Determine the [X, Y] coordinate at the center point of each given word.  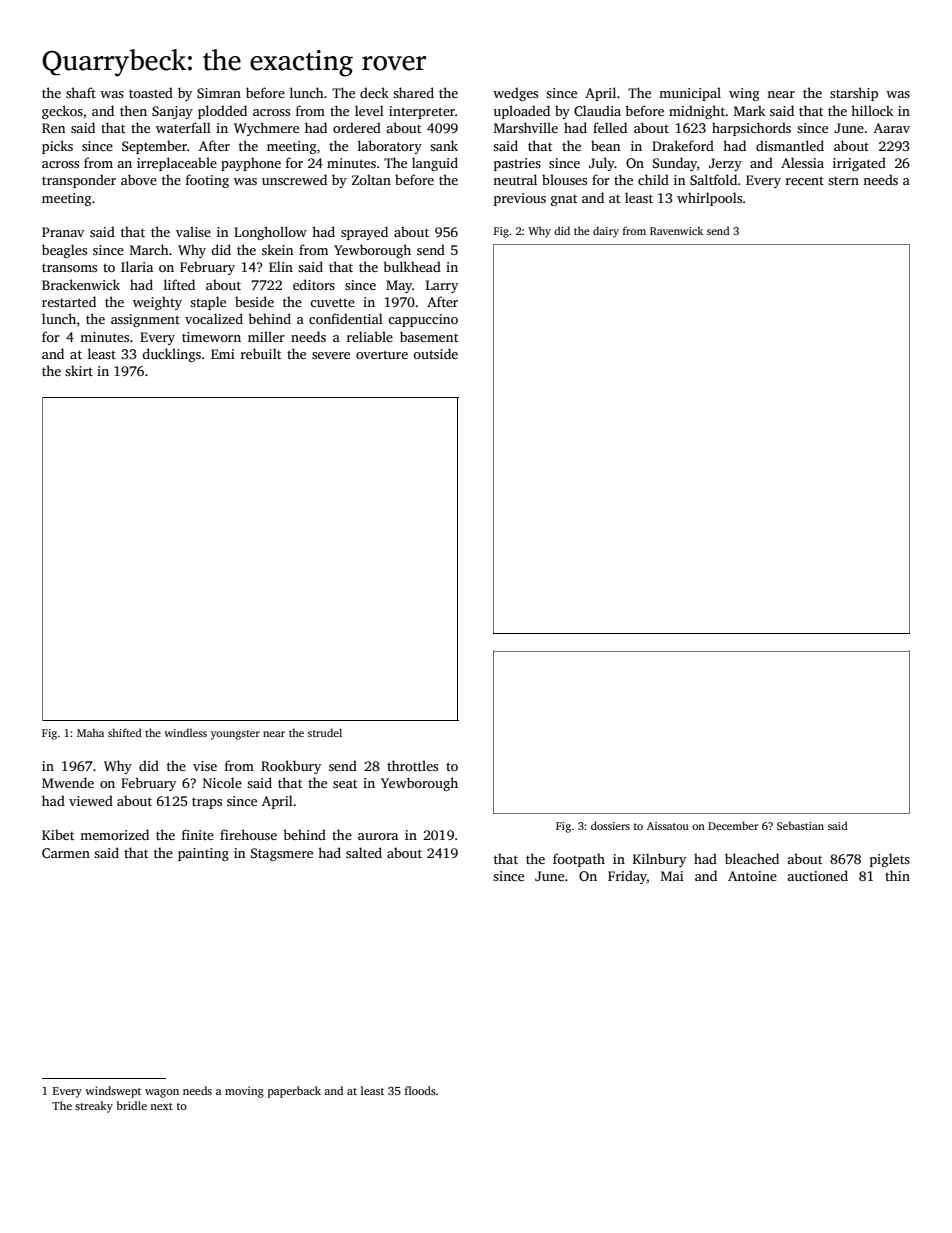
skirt [79, 370]
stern [843, 180]
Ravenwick [676, 230]
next [161, 1106]
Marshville [526, 127]
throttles [412, 765]
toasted [151, 92]
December [733, 825]
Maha [90, 732]
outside [435, 353]
